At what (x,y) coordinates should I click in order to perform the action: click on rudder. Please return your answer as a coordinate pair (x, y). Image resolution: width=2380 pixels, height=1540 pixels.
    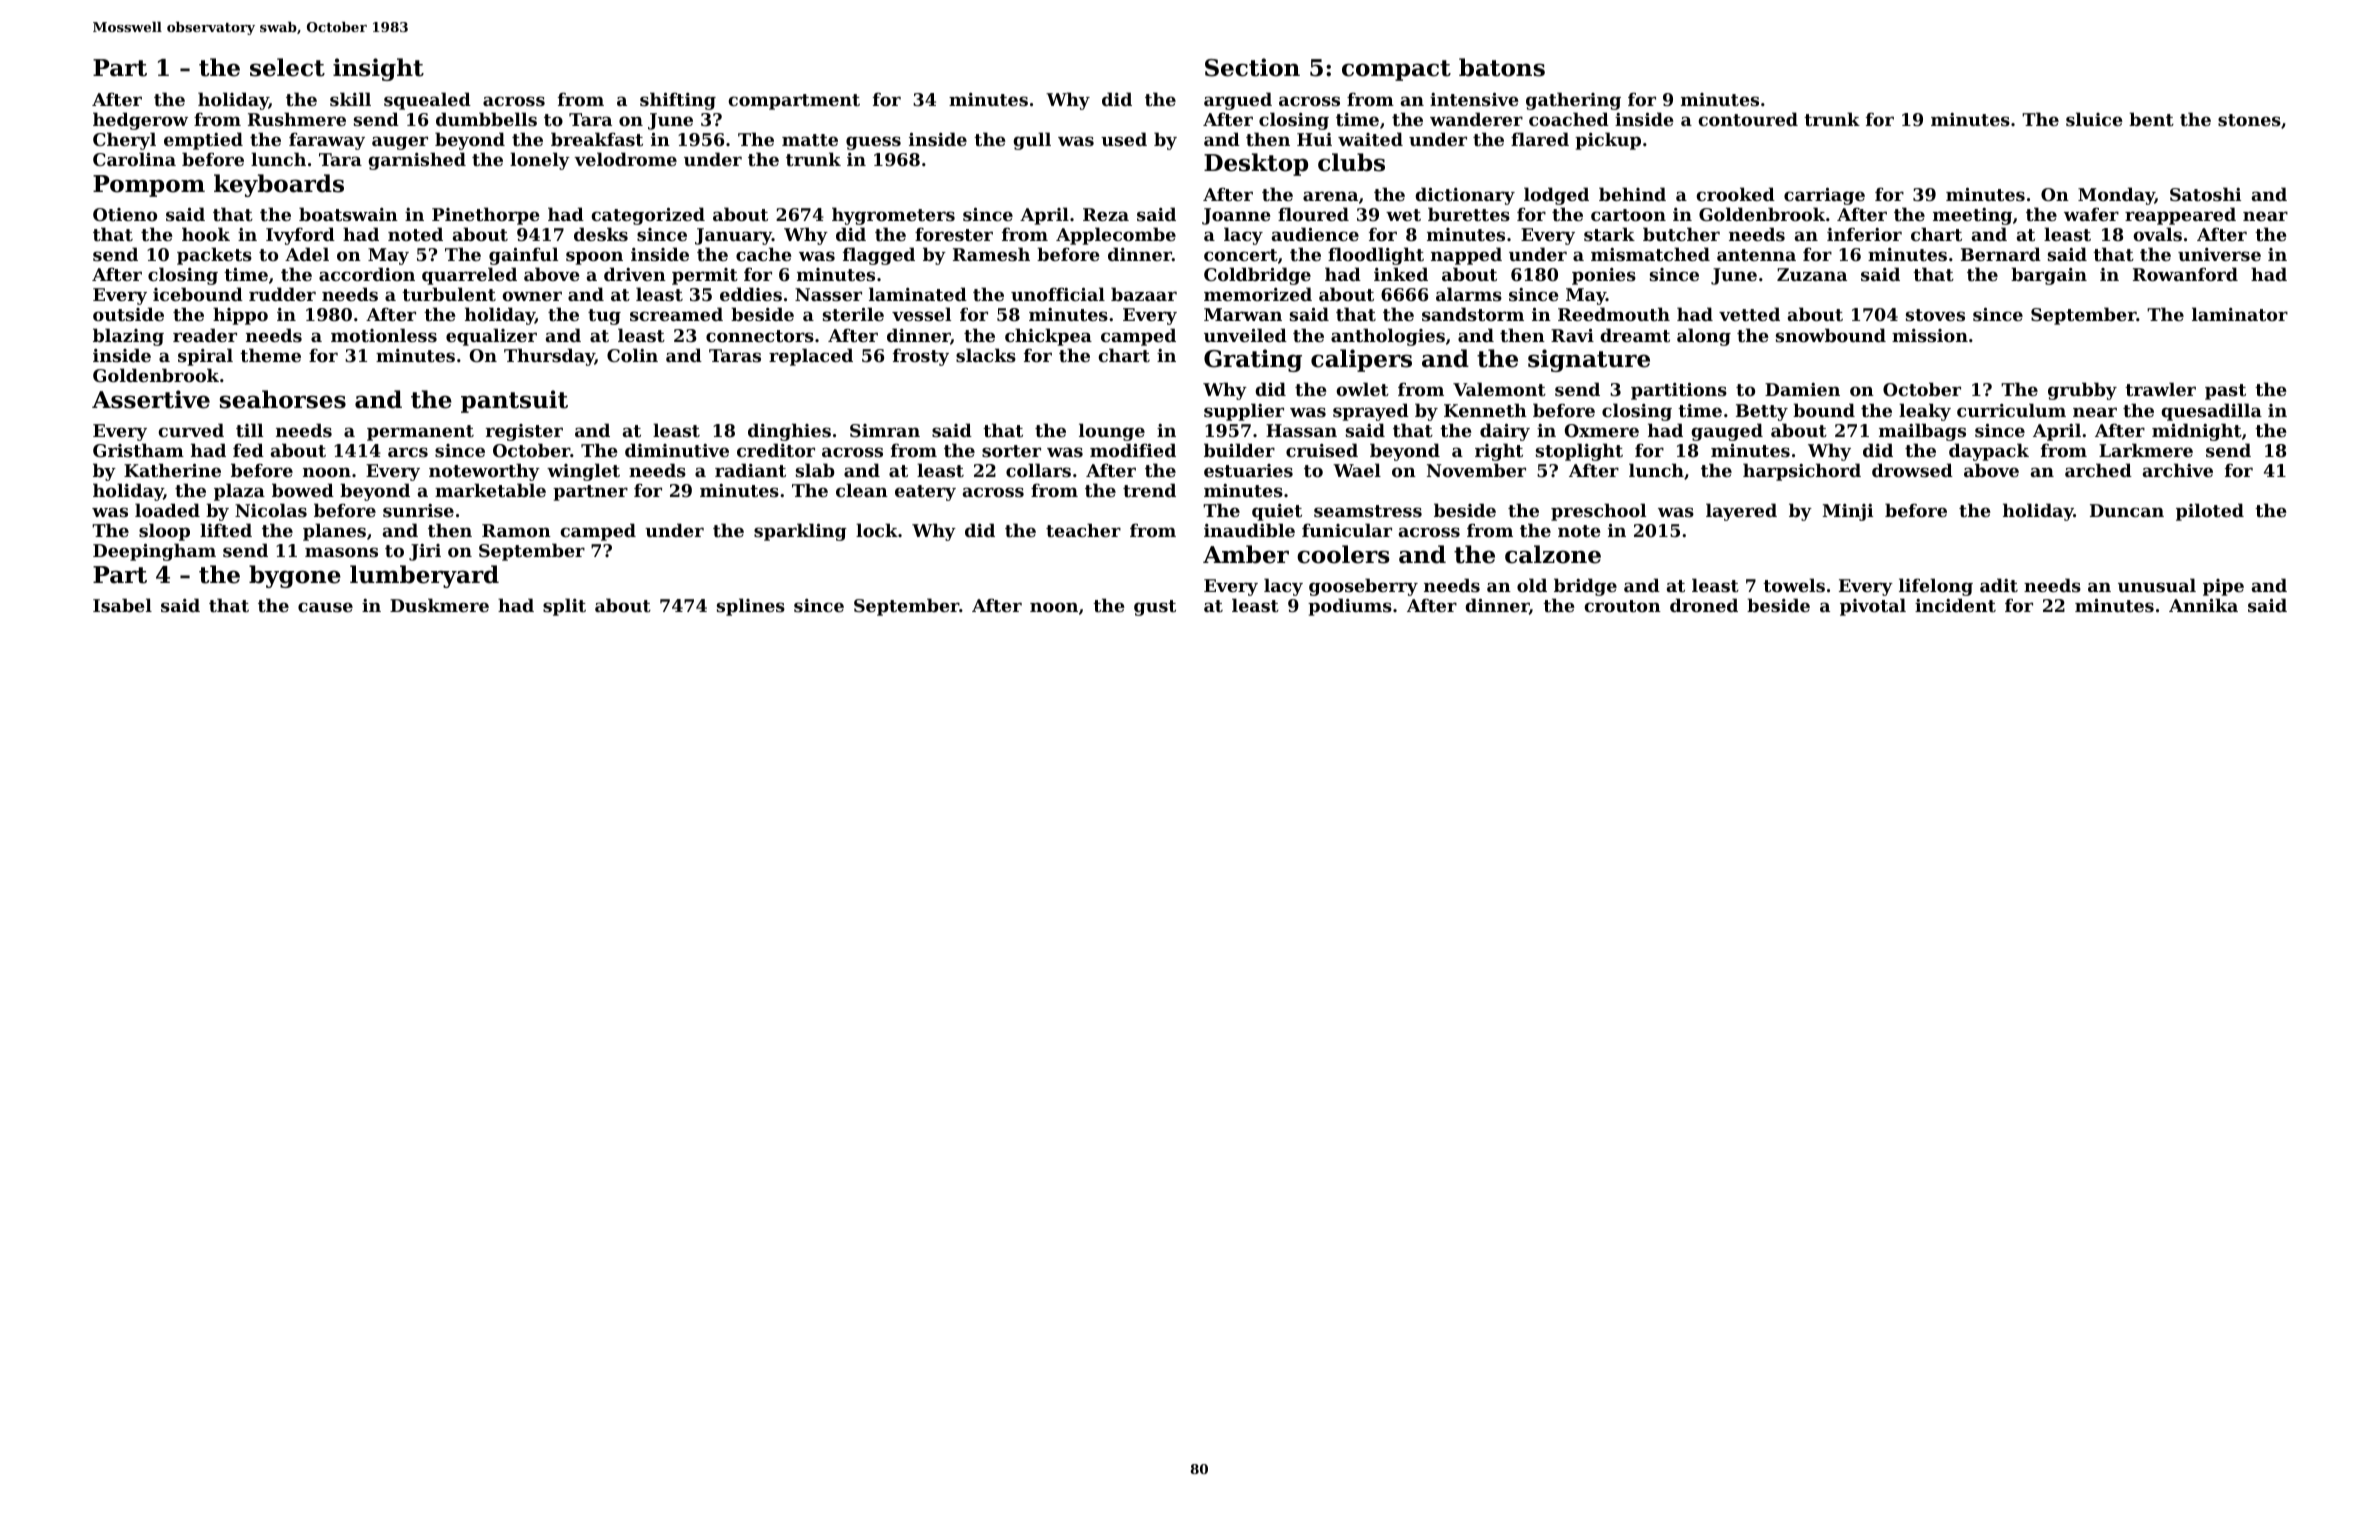
    Looking at the image, I should click on (282, 294).
